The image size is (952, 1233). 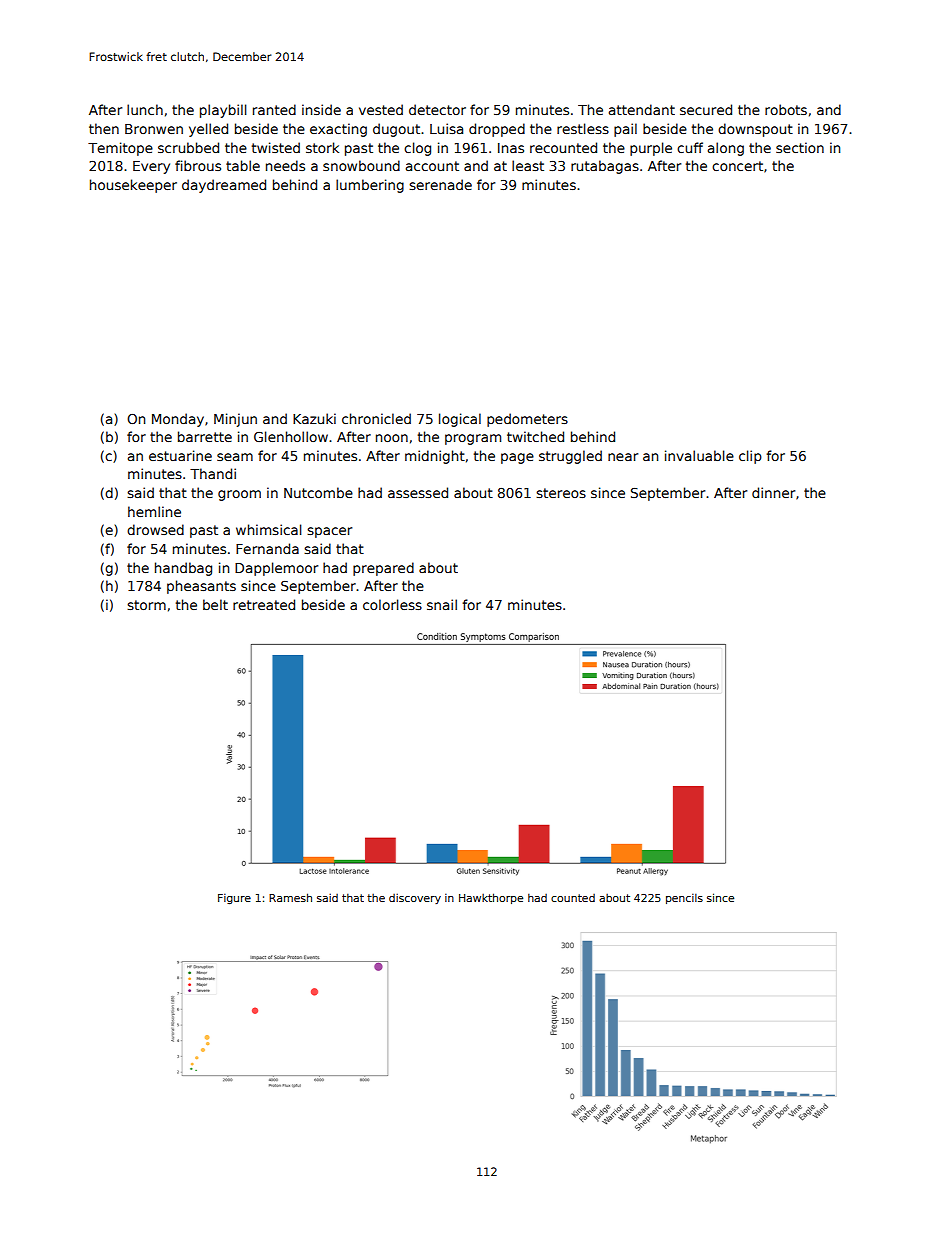 What do you see at coordinates (215, 604) in the image?
I see `belt` at bounding box center [215, 604].
